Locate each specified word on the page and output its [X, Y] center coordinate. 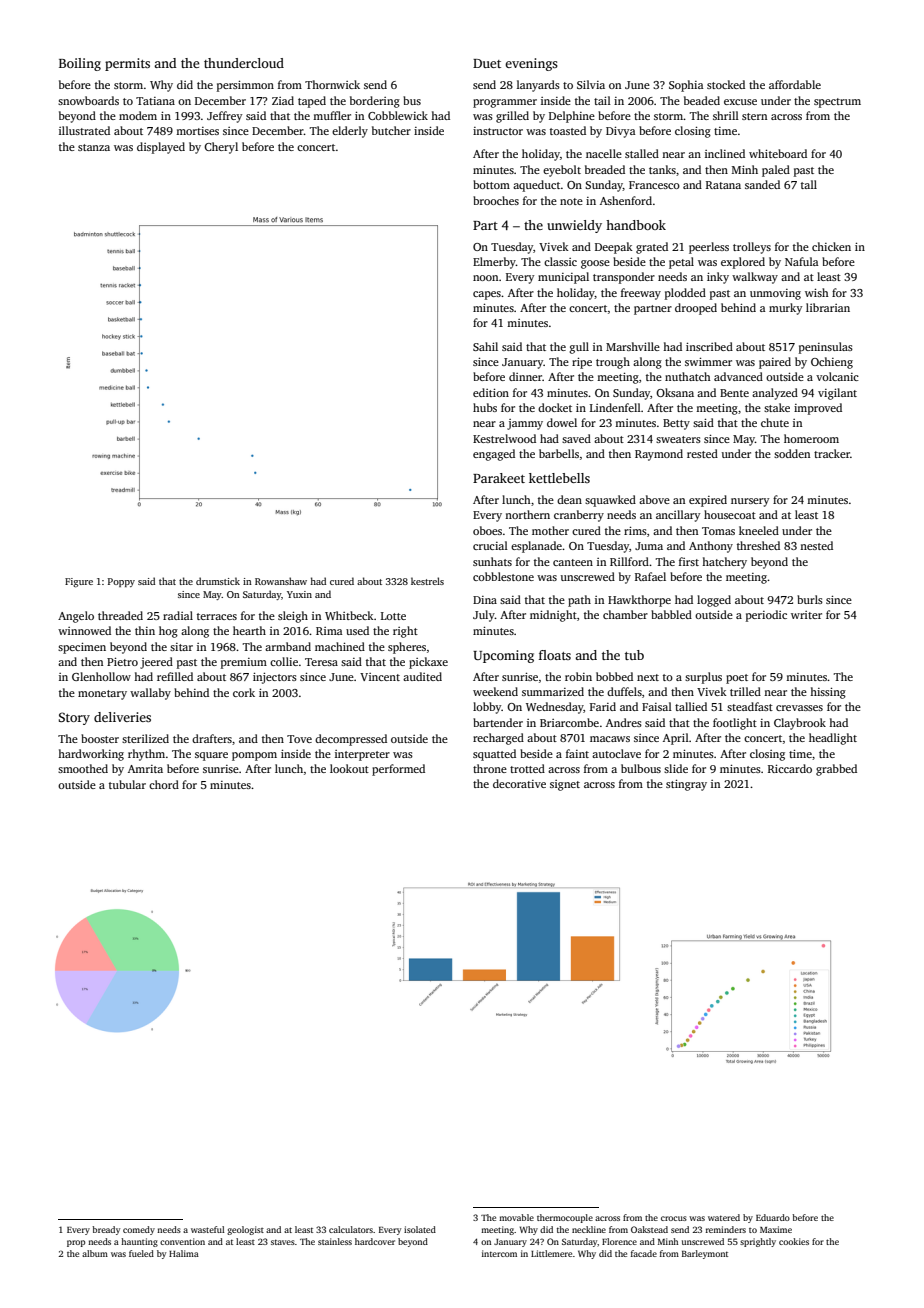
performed [398, 770]
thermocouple [565, 1218]
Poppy [121, 582]
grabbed [836, 770]
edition [491, 392]
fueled [141, 1253]
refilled [175, 676]
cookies [794, 1241]
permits [127, 64]
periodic [766, 616]
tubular [127, 784]
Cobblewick [398, 115]
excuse [740, 102]
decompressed [351, 740]
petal [681, 263]
